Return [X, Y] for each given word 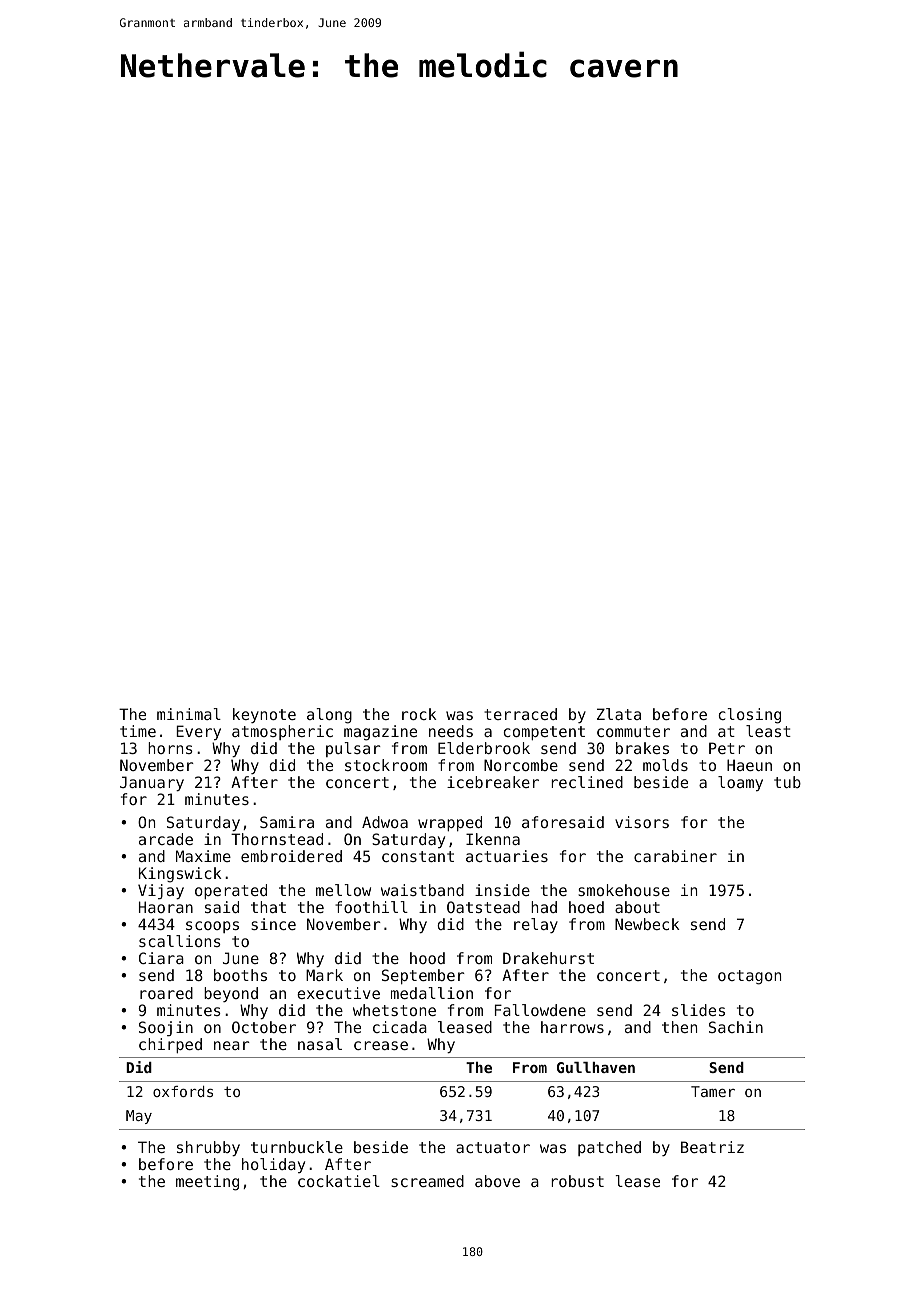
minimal [189, 714]
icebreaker [493, 782]
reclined [587, 782]
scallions [180, 941]
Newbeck [647, 924]
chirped [170, 1045]
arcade [166, 839]
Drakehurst [548, 958]
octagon [749, 977]
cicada [400, 1027]
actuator [493, 1147]
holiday [273, 1165]
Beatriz [712, 1147]
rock [419, 714]
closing [750, 716]
